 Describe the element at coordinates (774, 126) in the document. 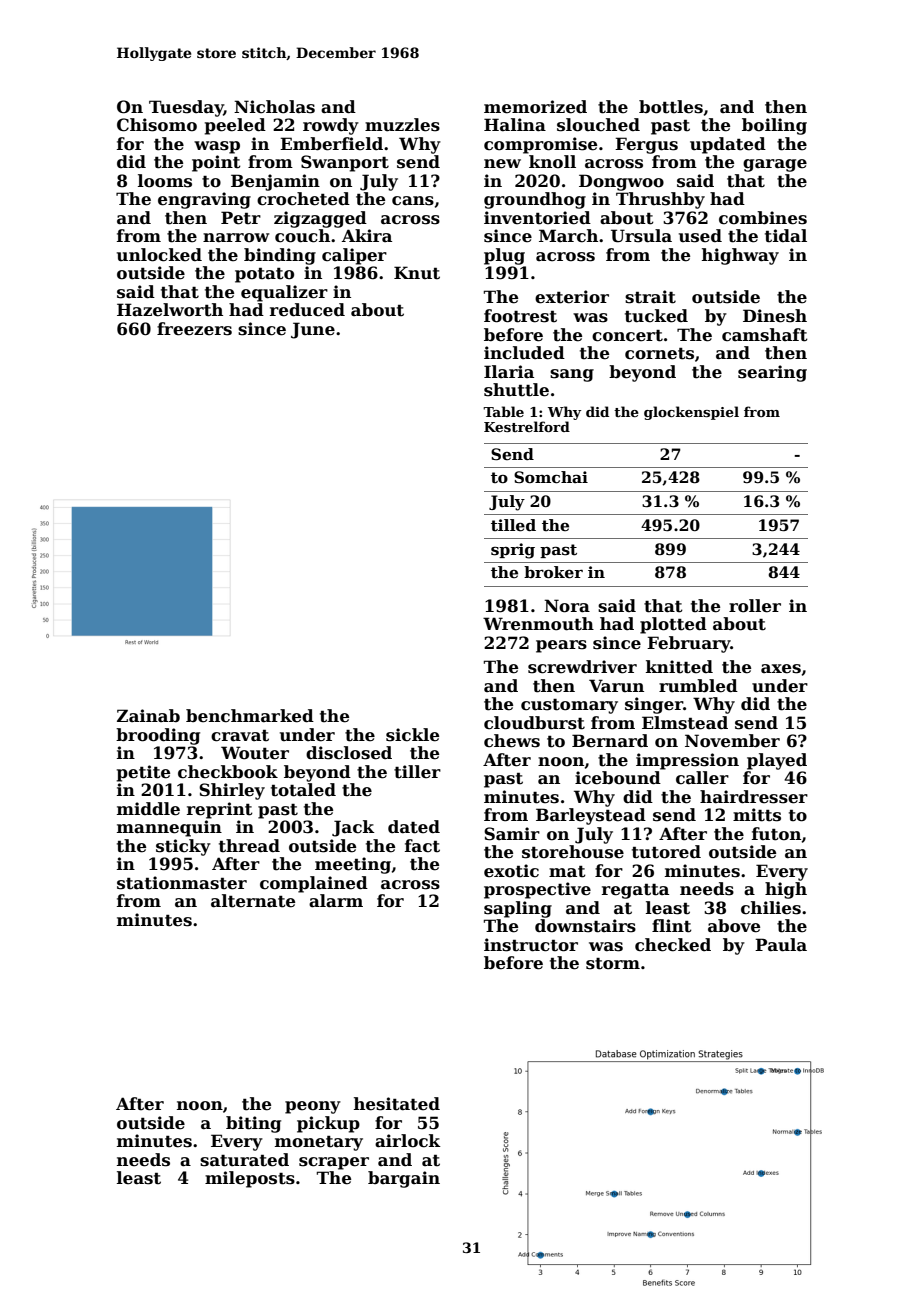

I see `boiling` at that location.
